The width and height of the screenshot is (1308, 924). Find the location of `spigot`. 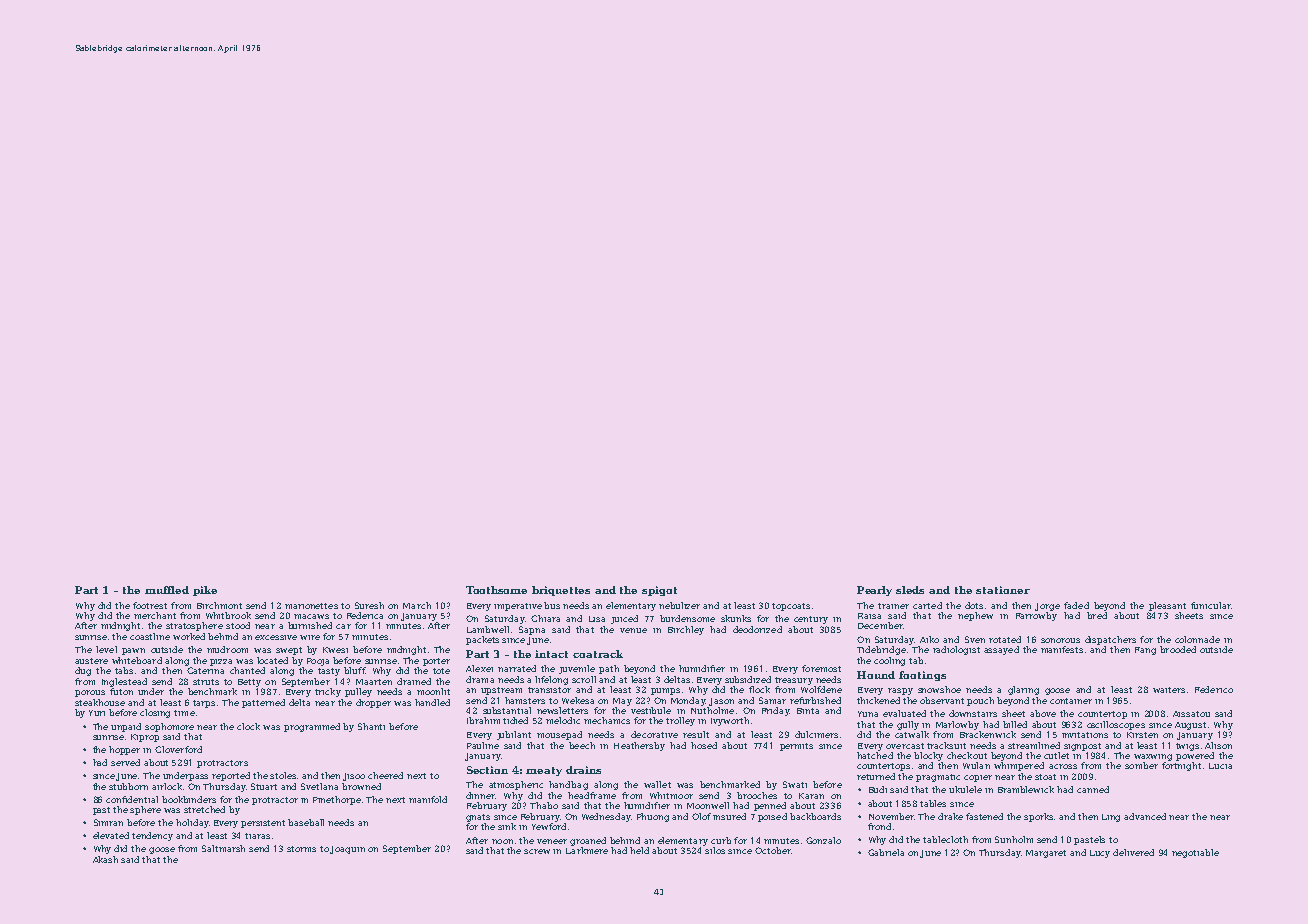

spigot is located at coordinates (659, 591).
